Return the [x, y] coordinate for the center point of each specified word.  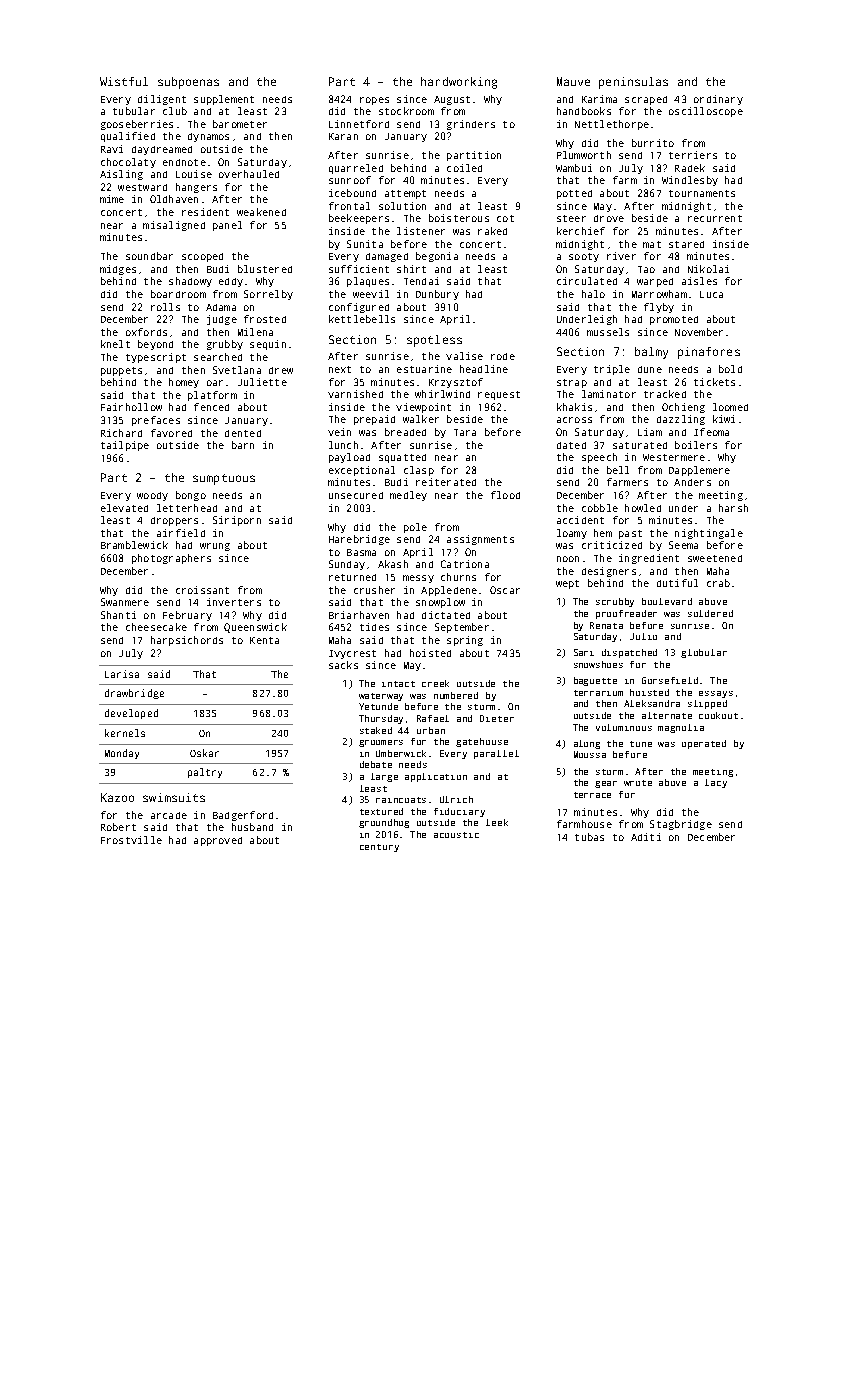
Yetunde [378, 706]
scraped [646, 100]
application [436, 777]
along [587, 744]
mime [112, 199]
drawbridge [134, 694]
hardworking [459, 83]
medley [408, 496]
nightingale [709, 534]
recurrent [715, 218]
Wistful [124, 81]
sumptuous [224, 479]
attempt [405, 194]
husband [252, 827]
